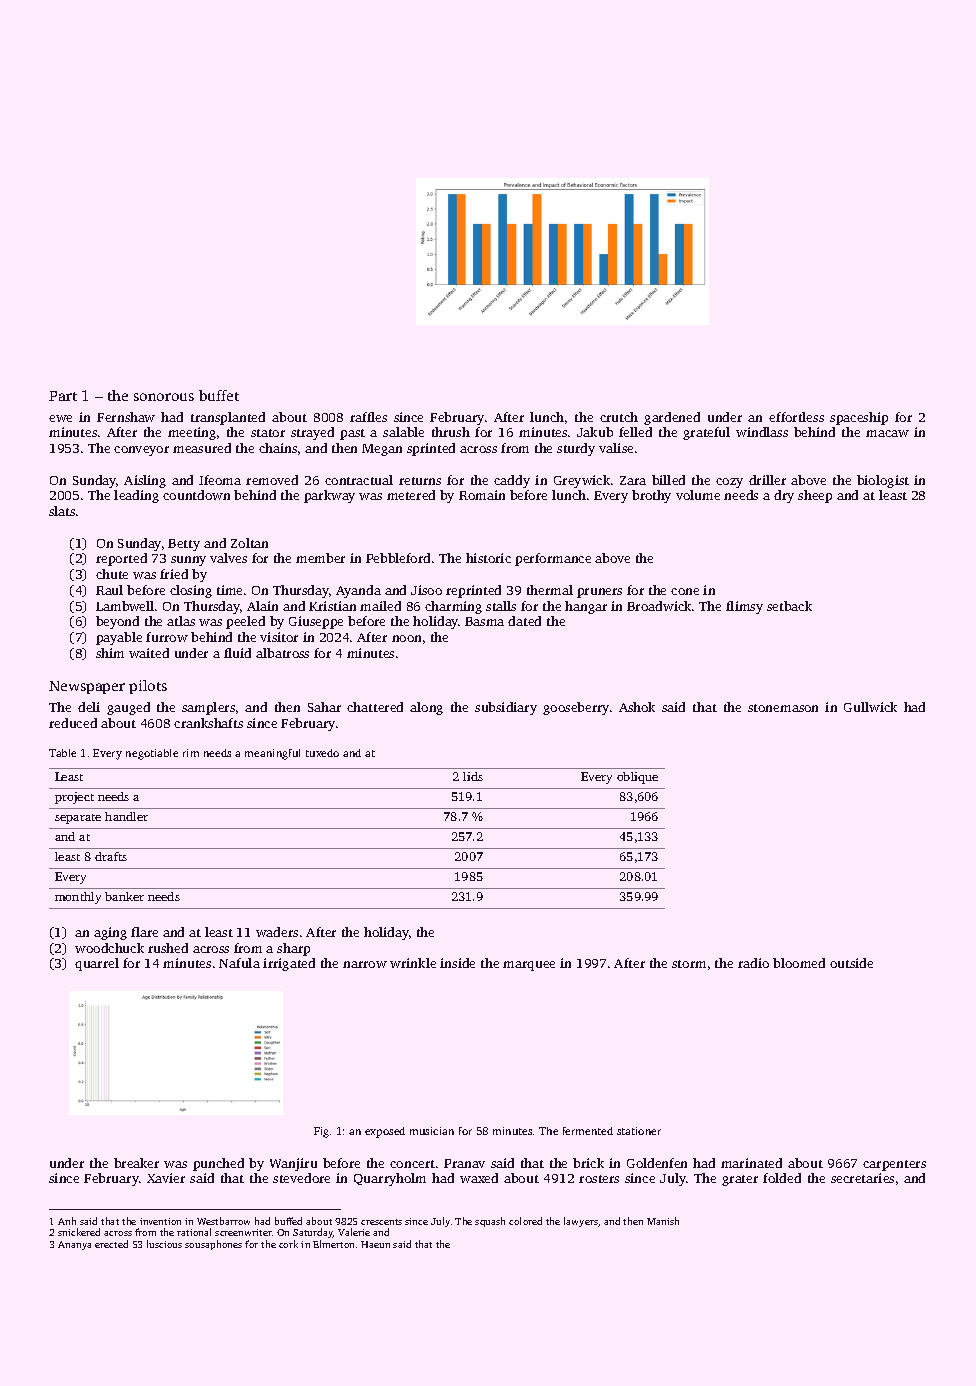 The width and height of the screenshot is (976, 1386). Describe the element at coordinates (111, 856) in the screenshot. I see `drafts` at that location.
